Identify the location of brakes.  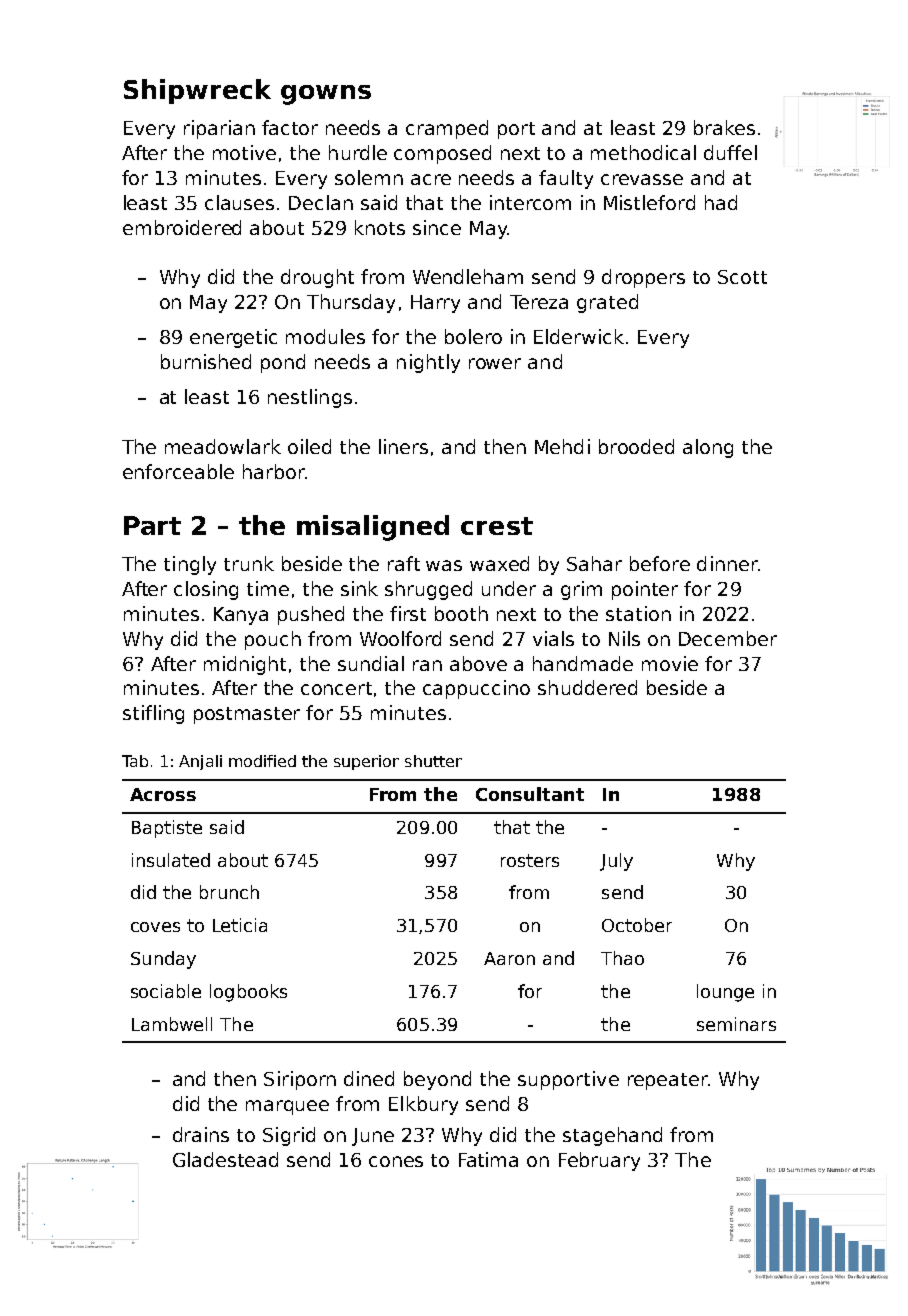
(724, 127).
